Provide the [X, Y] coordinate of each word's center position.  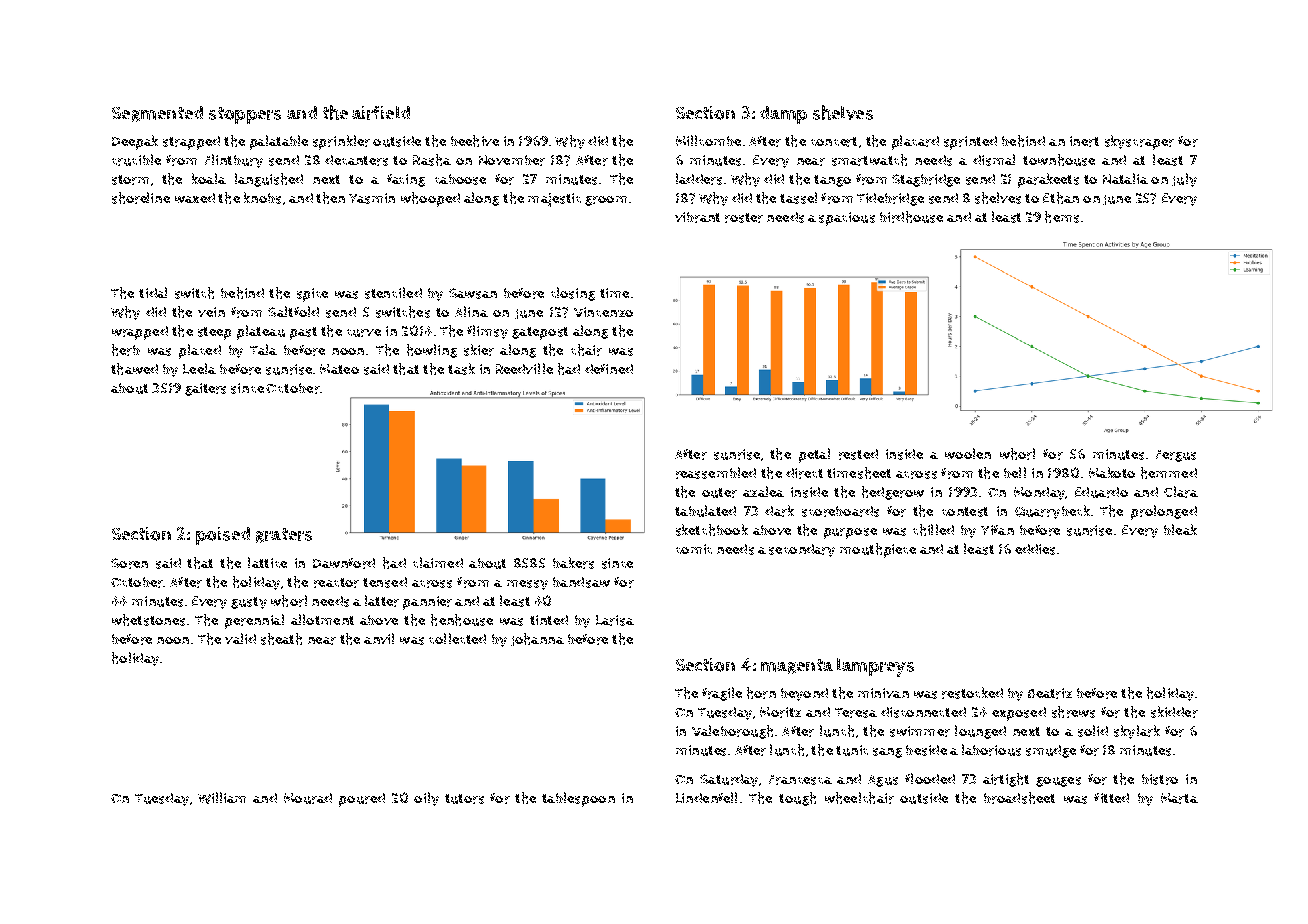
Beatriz [1050, 693]
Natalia [1125, 178]
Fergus [1176, 456]
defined [609, 369]
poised [223, 536]
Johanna [537, 639]
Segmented [157, 114]
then [330, 198]
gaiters [205, 389]
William [222, 798]
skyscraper [1139, 142]
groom [606, 201]
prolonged [1164, 512]
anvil [379, 638]
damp [783, 115]
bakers [573, 563]
